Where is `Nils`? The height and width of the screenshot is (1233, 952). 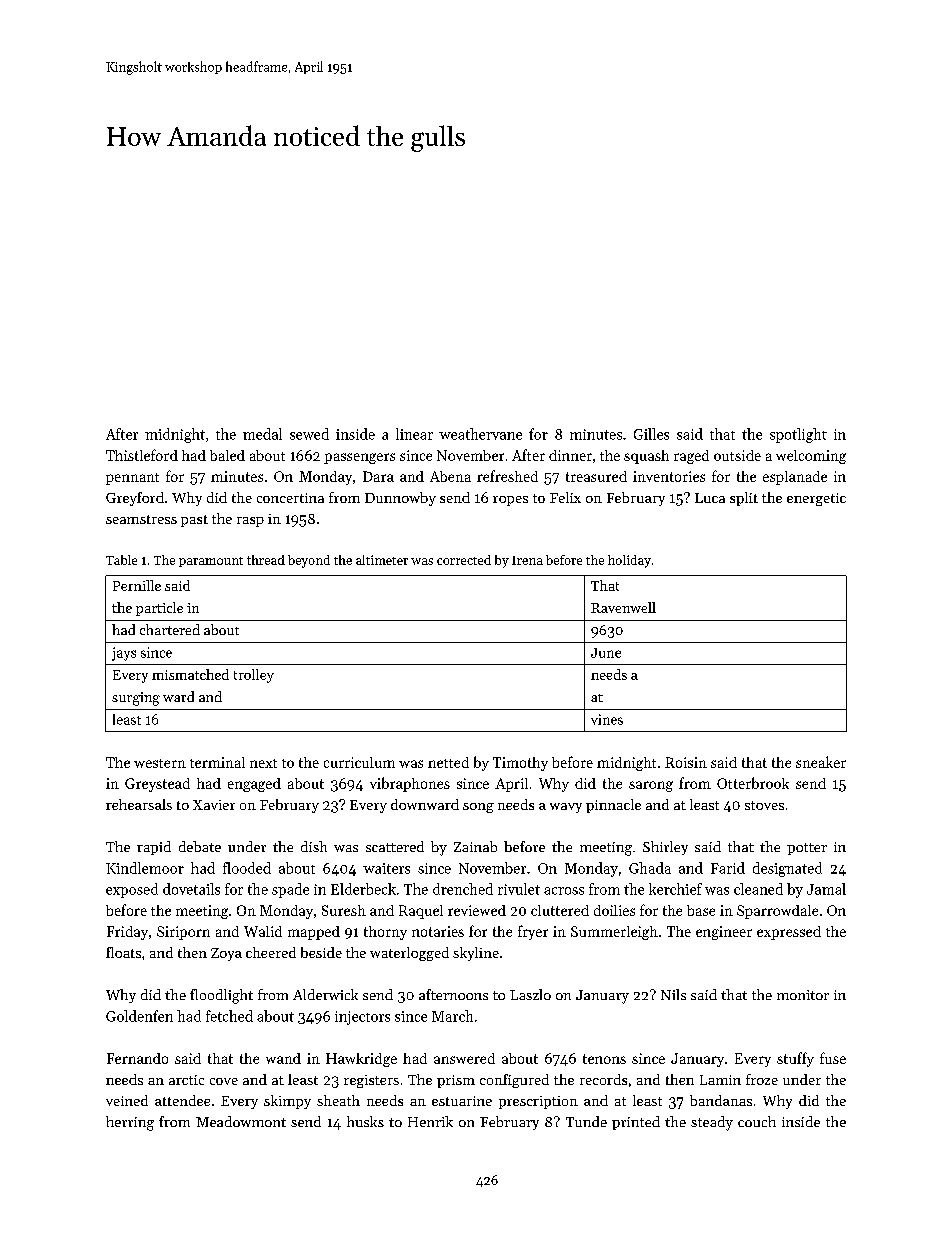 Nils is located at coordinates (673, 994).
